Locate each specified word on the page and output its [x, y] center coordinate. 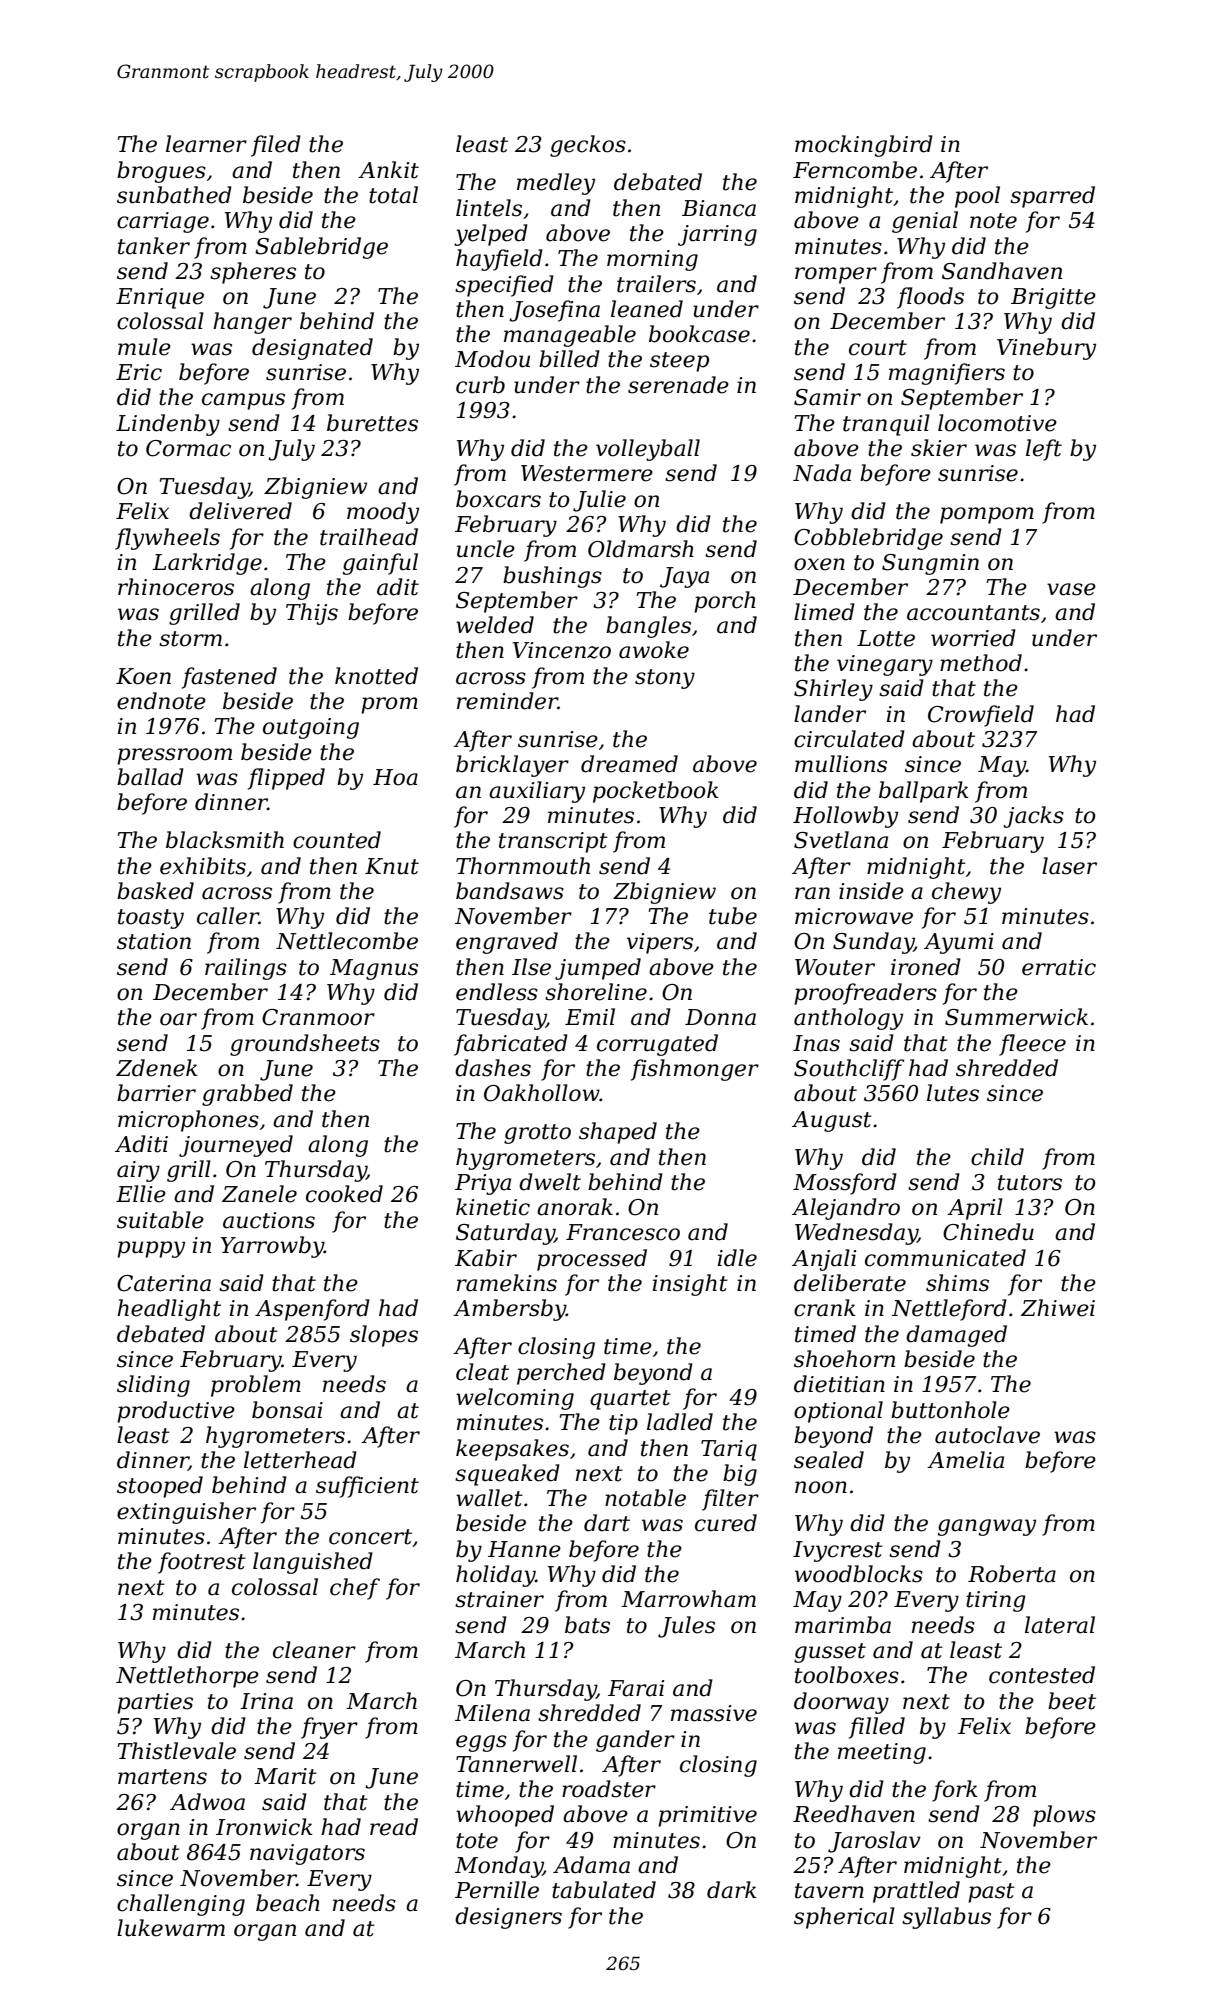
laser [1069, 866]
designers [508, 1918]
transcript [553, 842]
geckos [588, 146]
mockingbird [864, 146]
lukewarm [171, 1928]
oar [178, 1019]
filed [276, 146]
